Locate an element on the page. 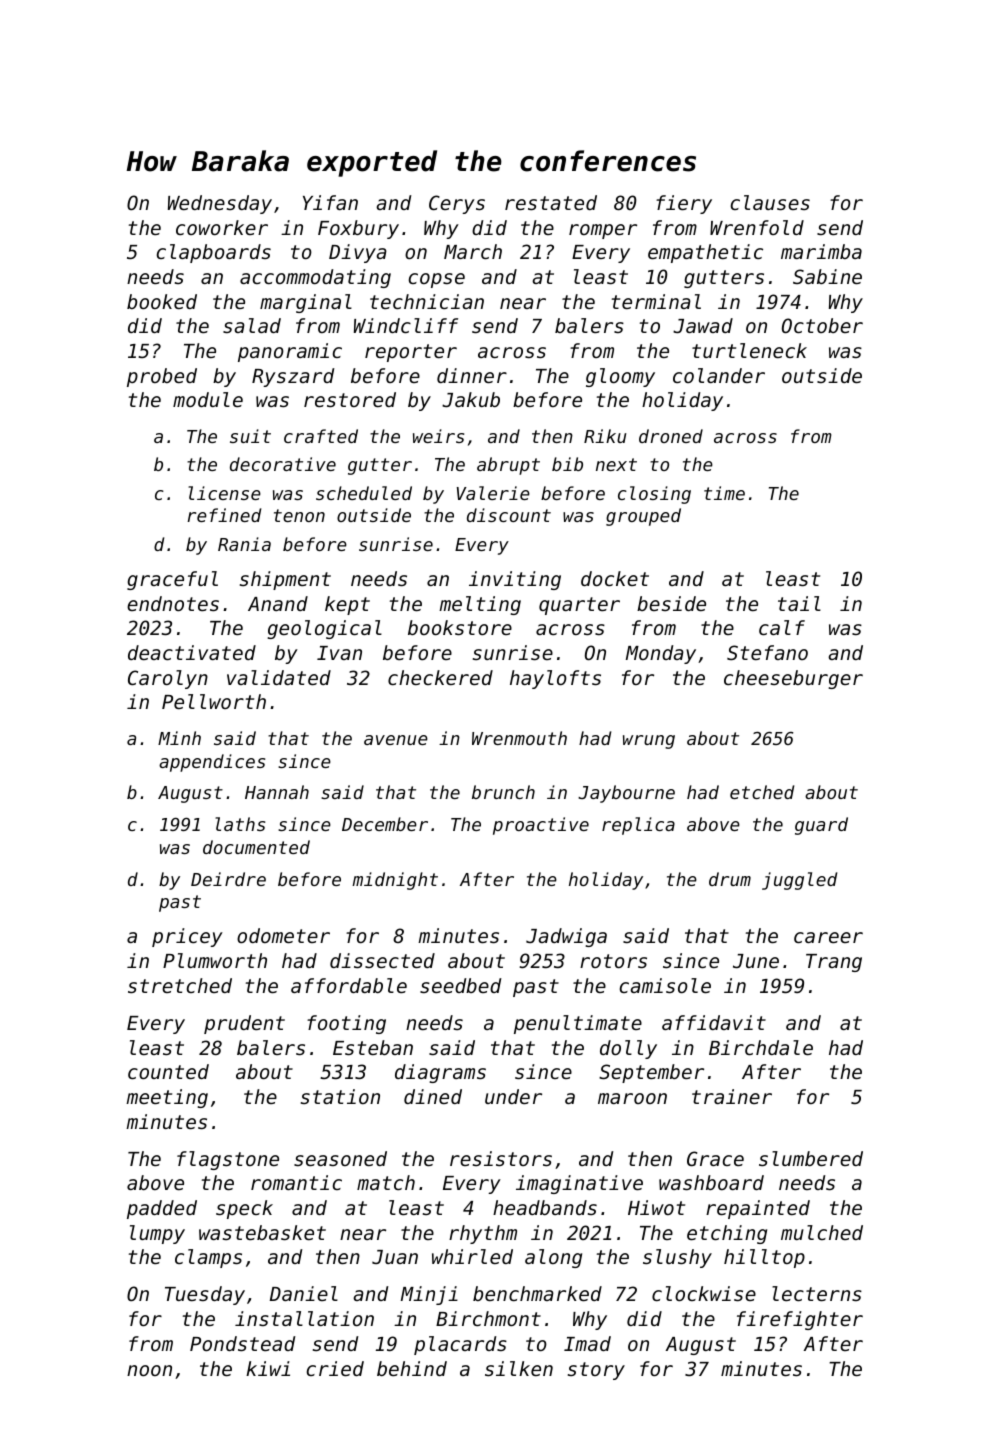  silken is located at coordinates (519, 1368).
